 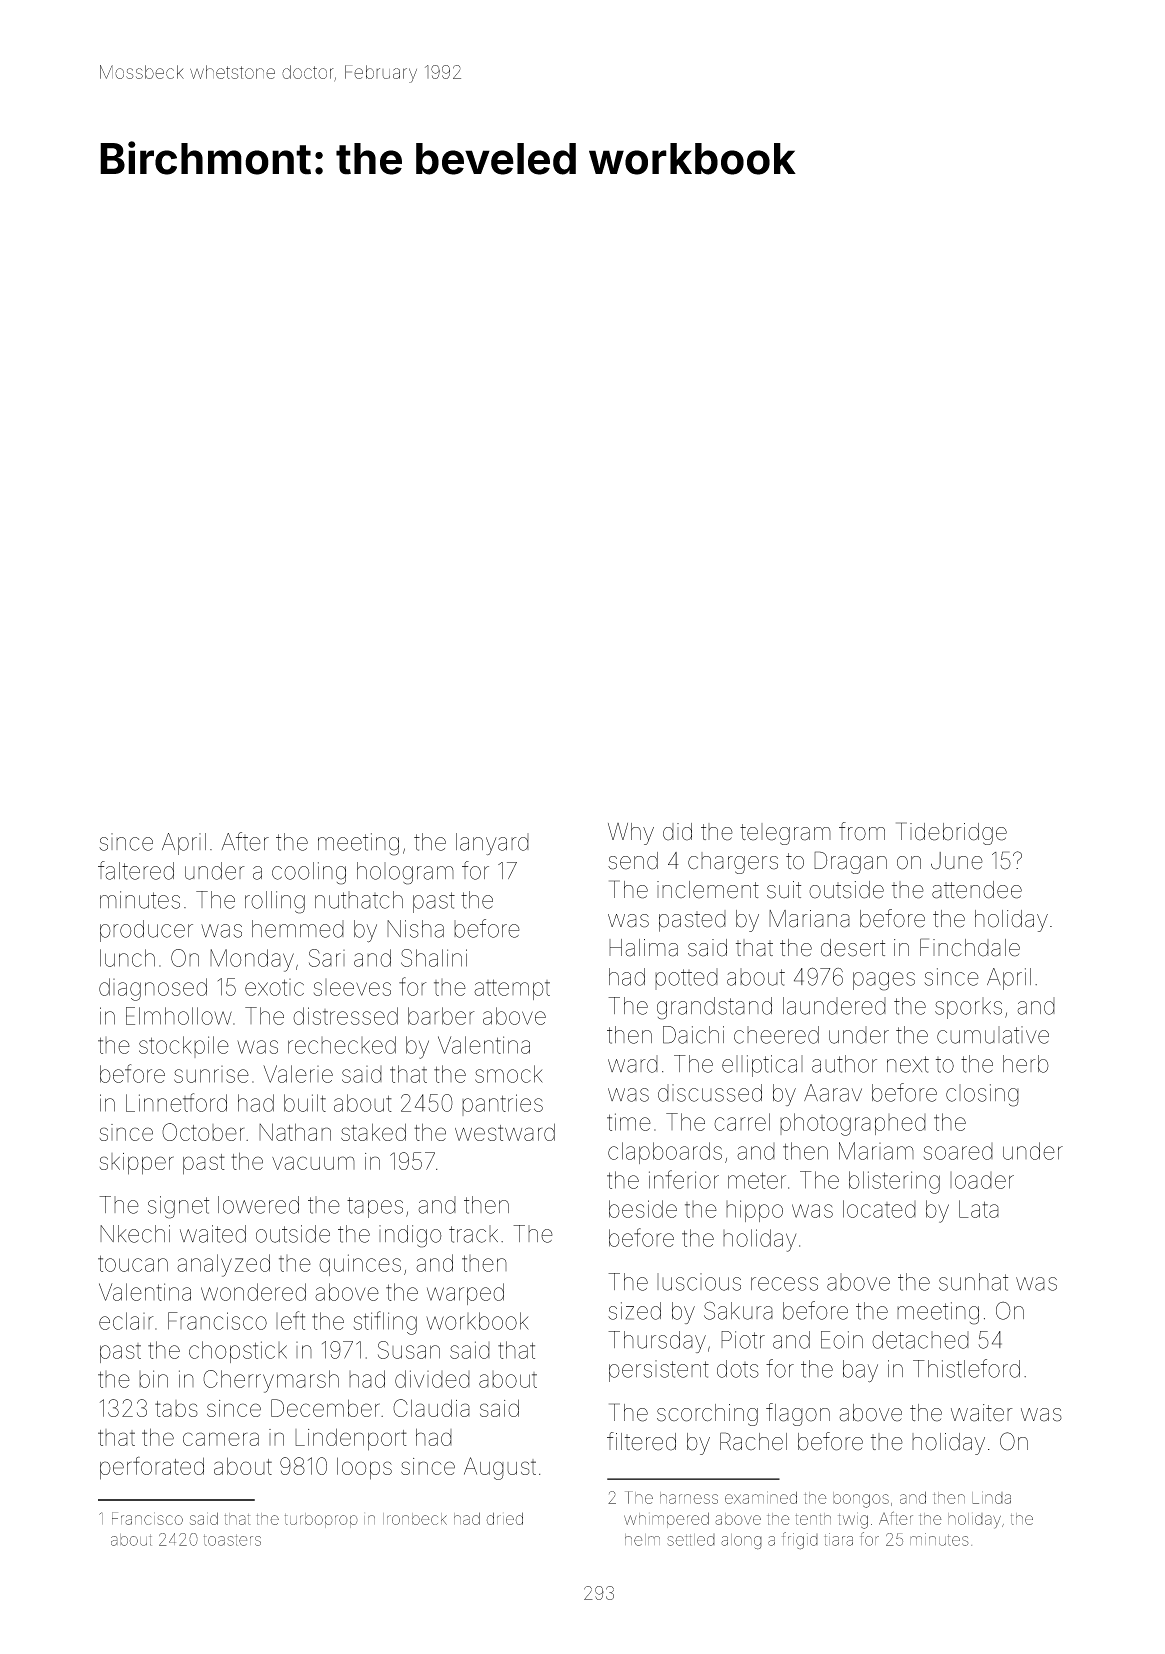 I want to click on perforated, so click(x=152, y=1468).
